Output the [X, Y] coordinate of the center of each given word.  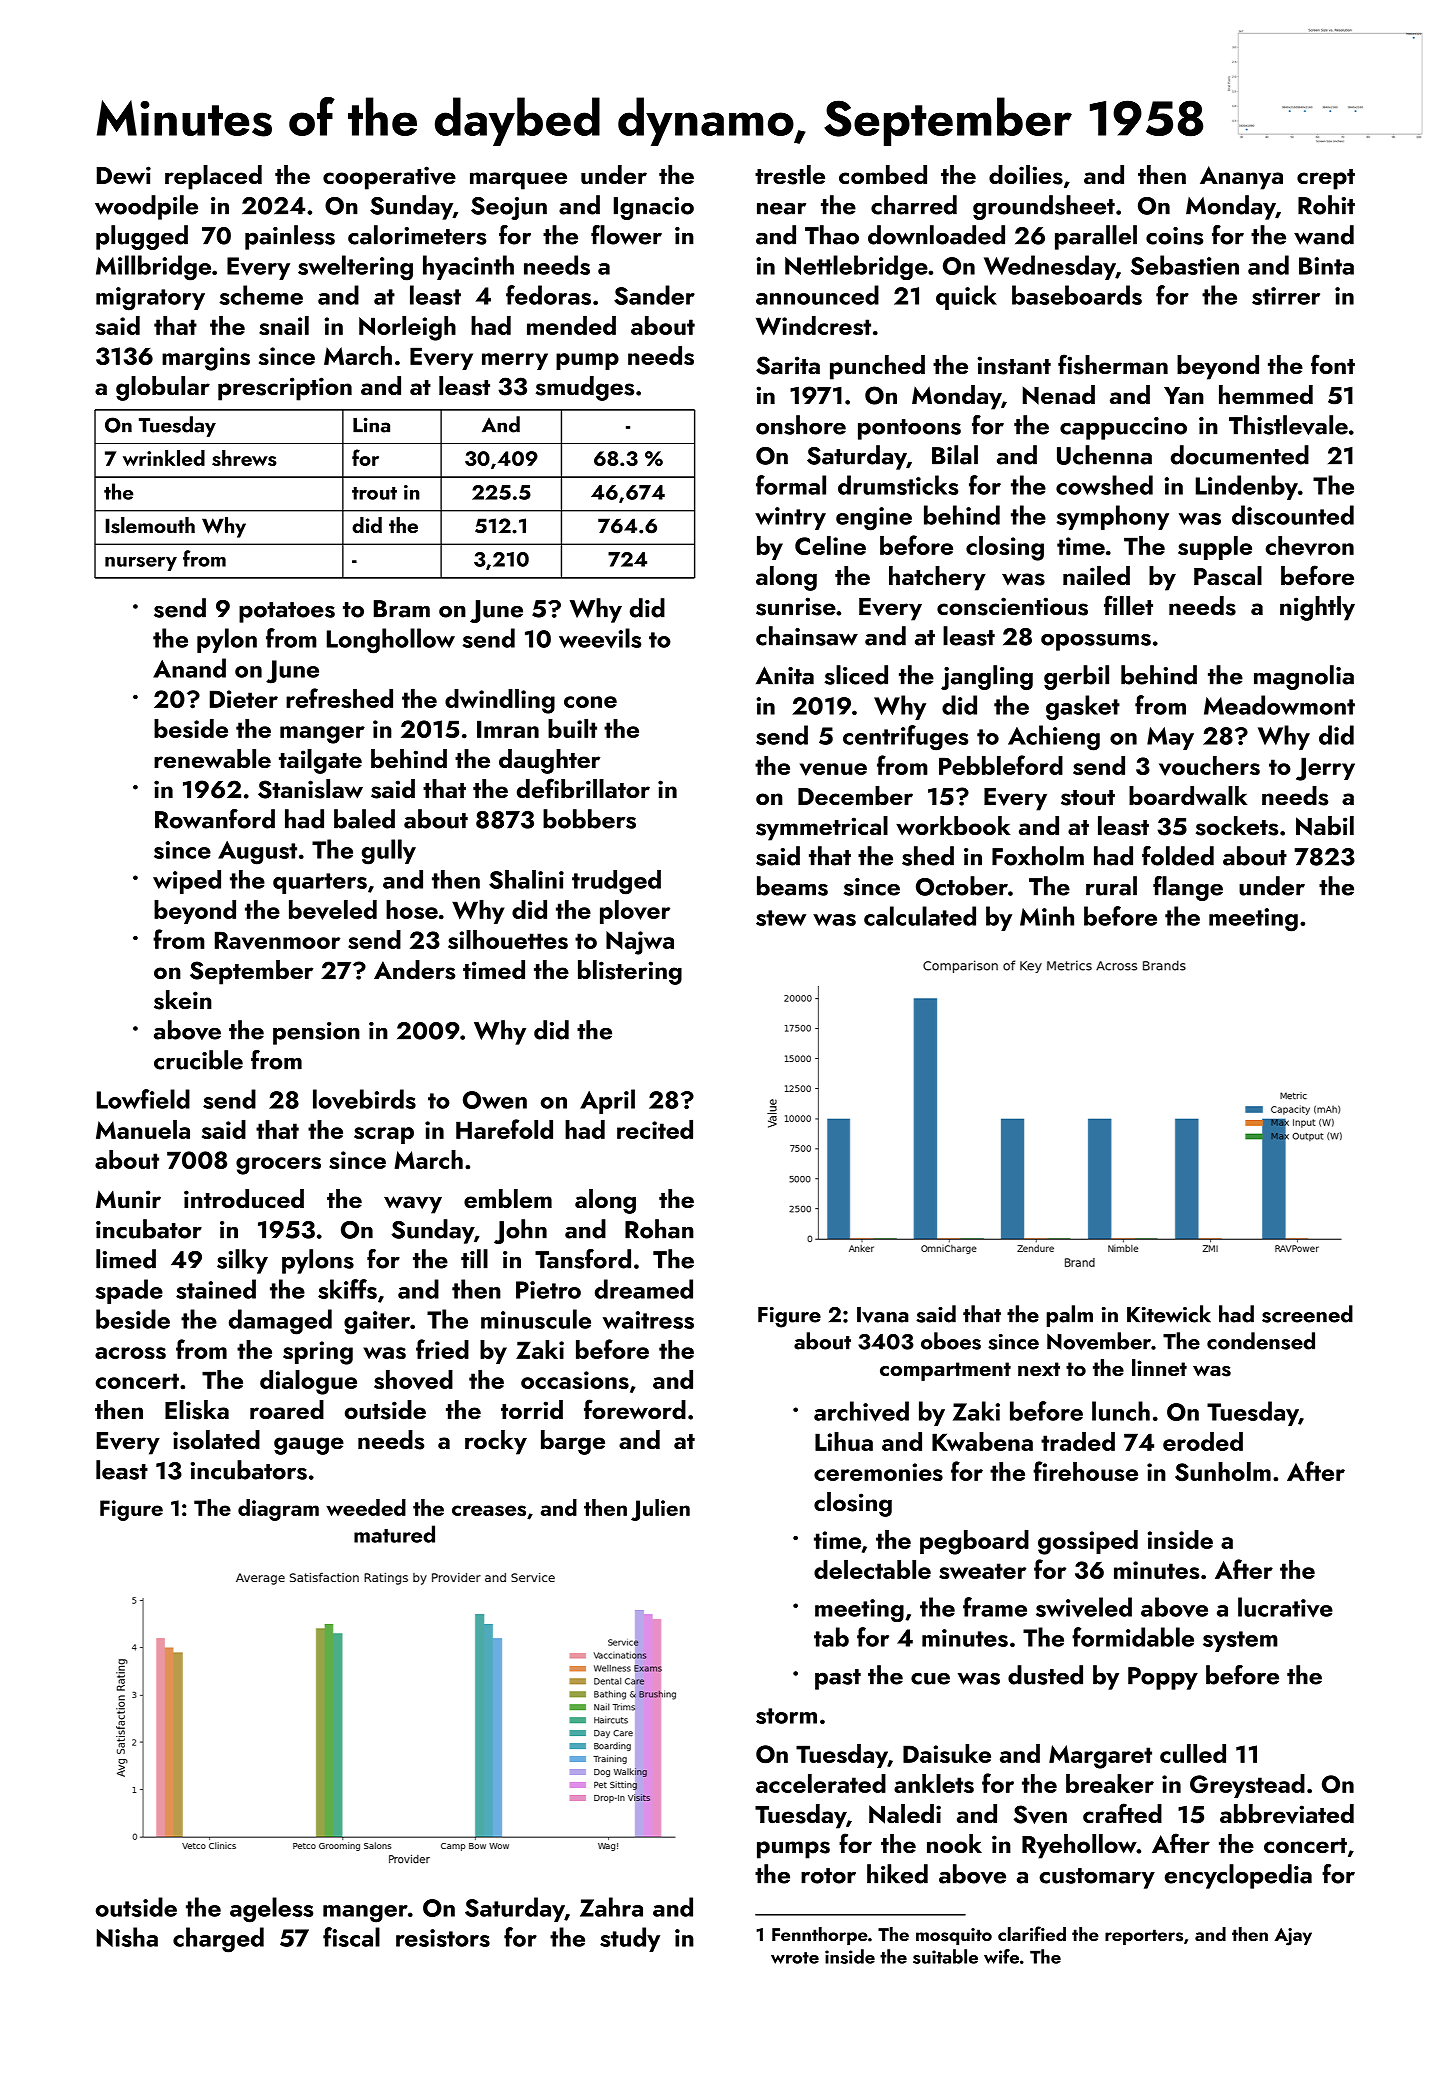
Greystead [1247, 1786]
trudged [616, 882]
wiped [187, 882]
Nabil [1325, 826]
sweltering [355, 268]
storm [786, 1716]
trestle [790, 175]
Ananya [1241, 178]
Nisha [127, 1937]
